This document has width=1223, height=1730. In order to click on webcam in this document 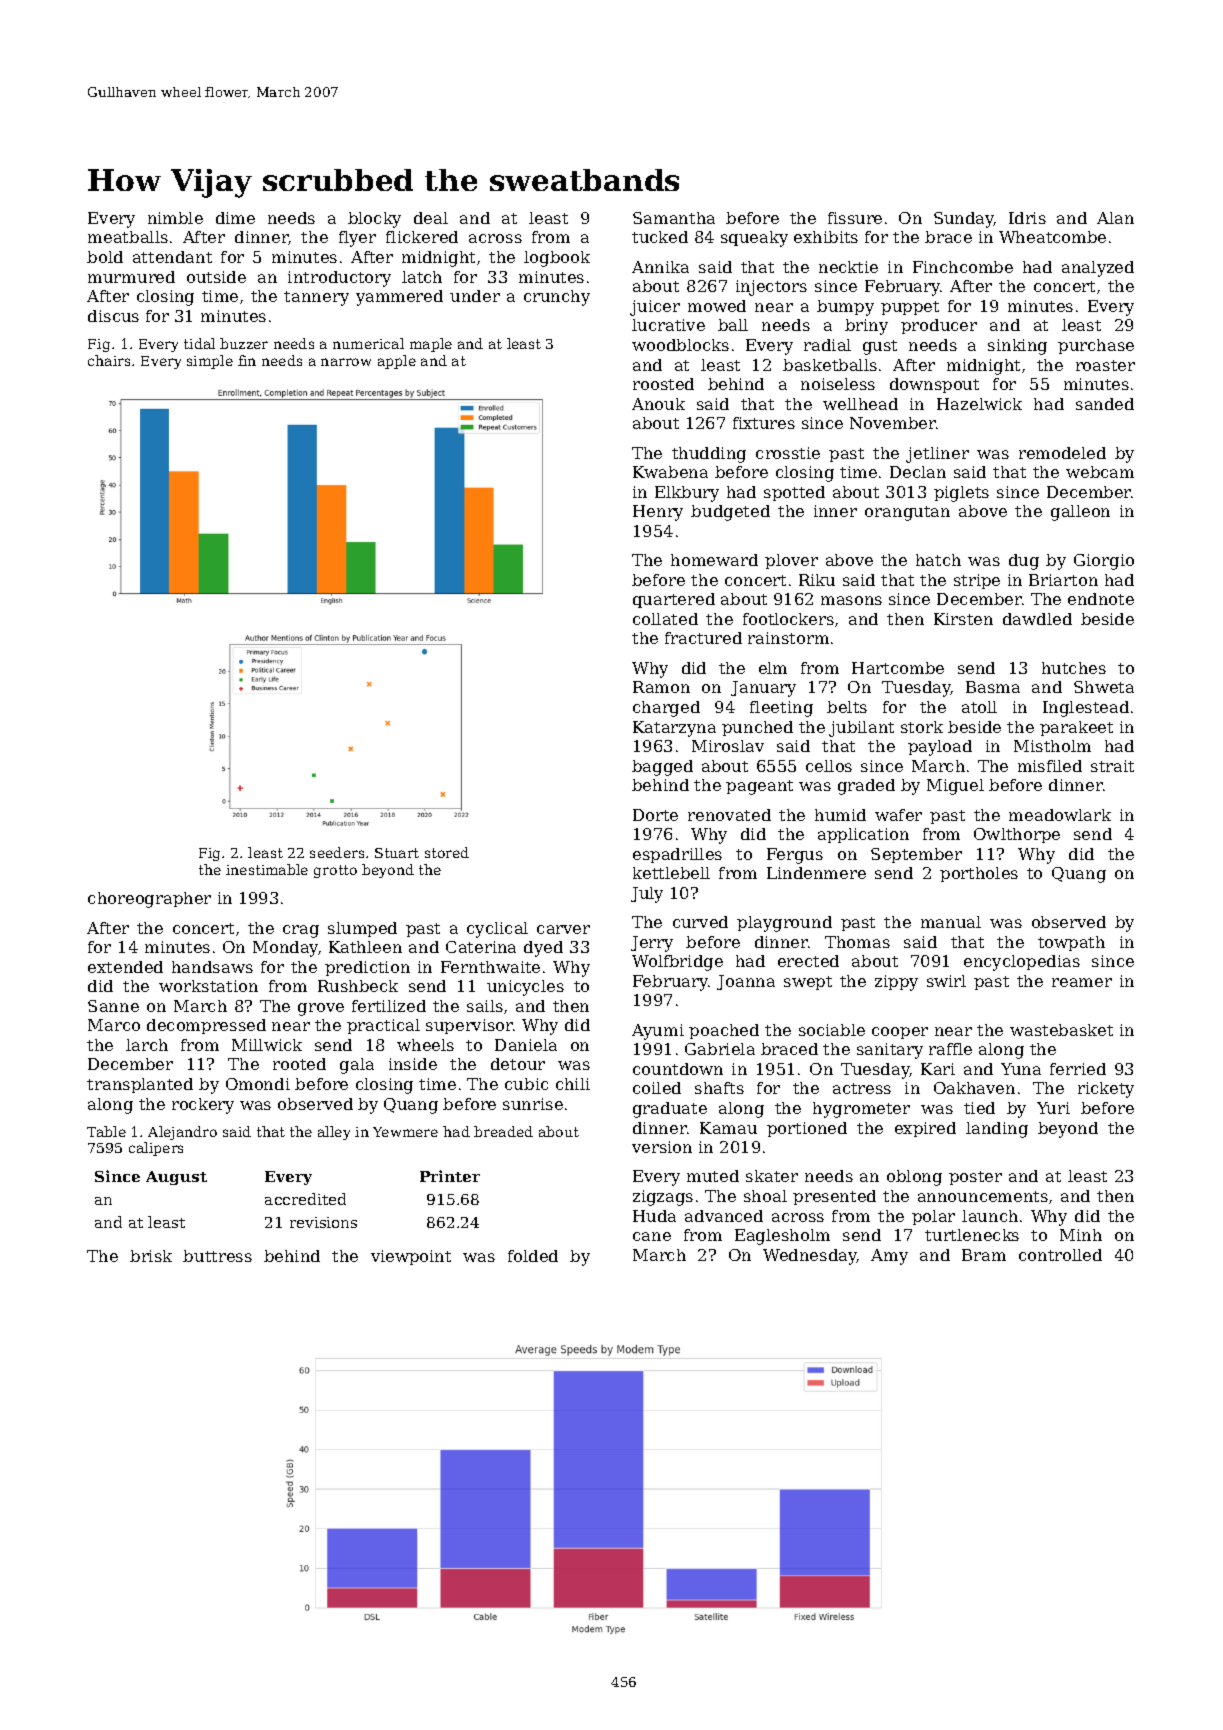, I will do `click(1100, 472)`.
